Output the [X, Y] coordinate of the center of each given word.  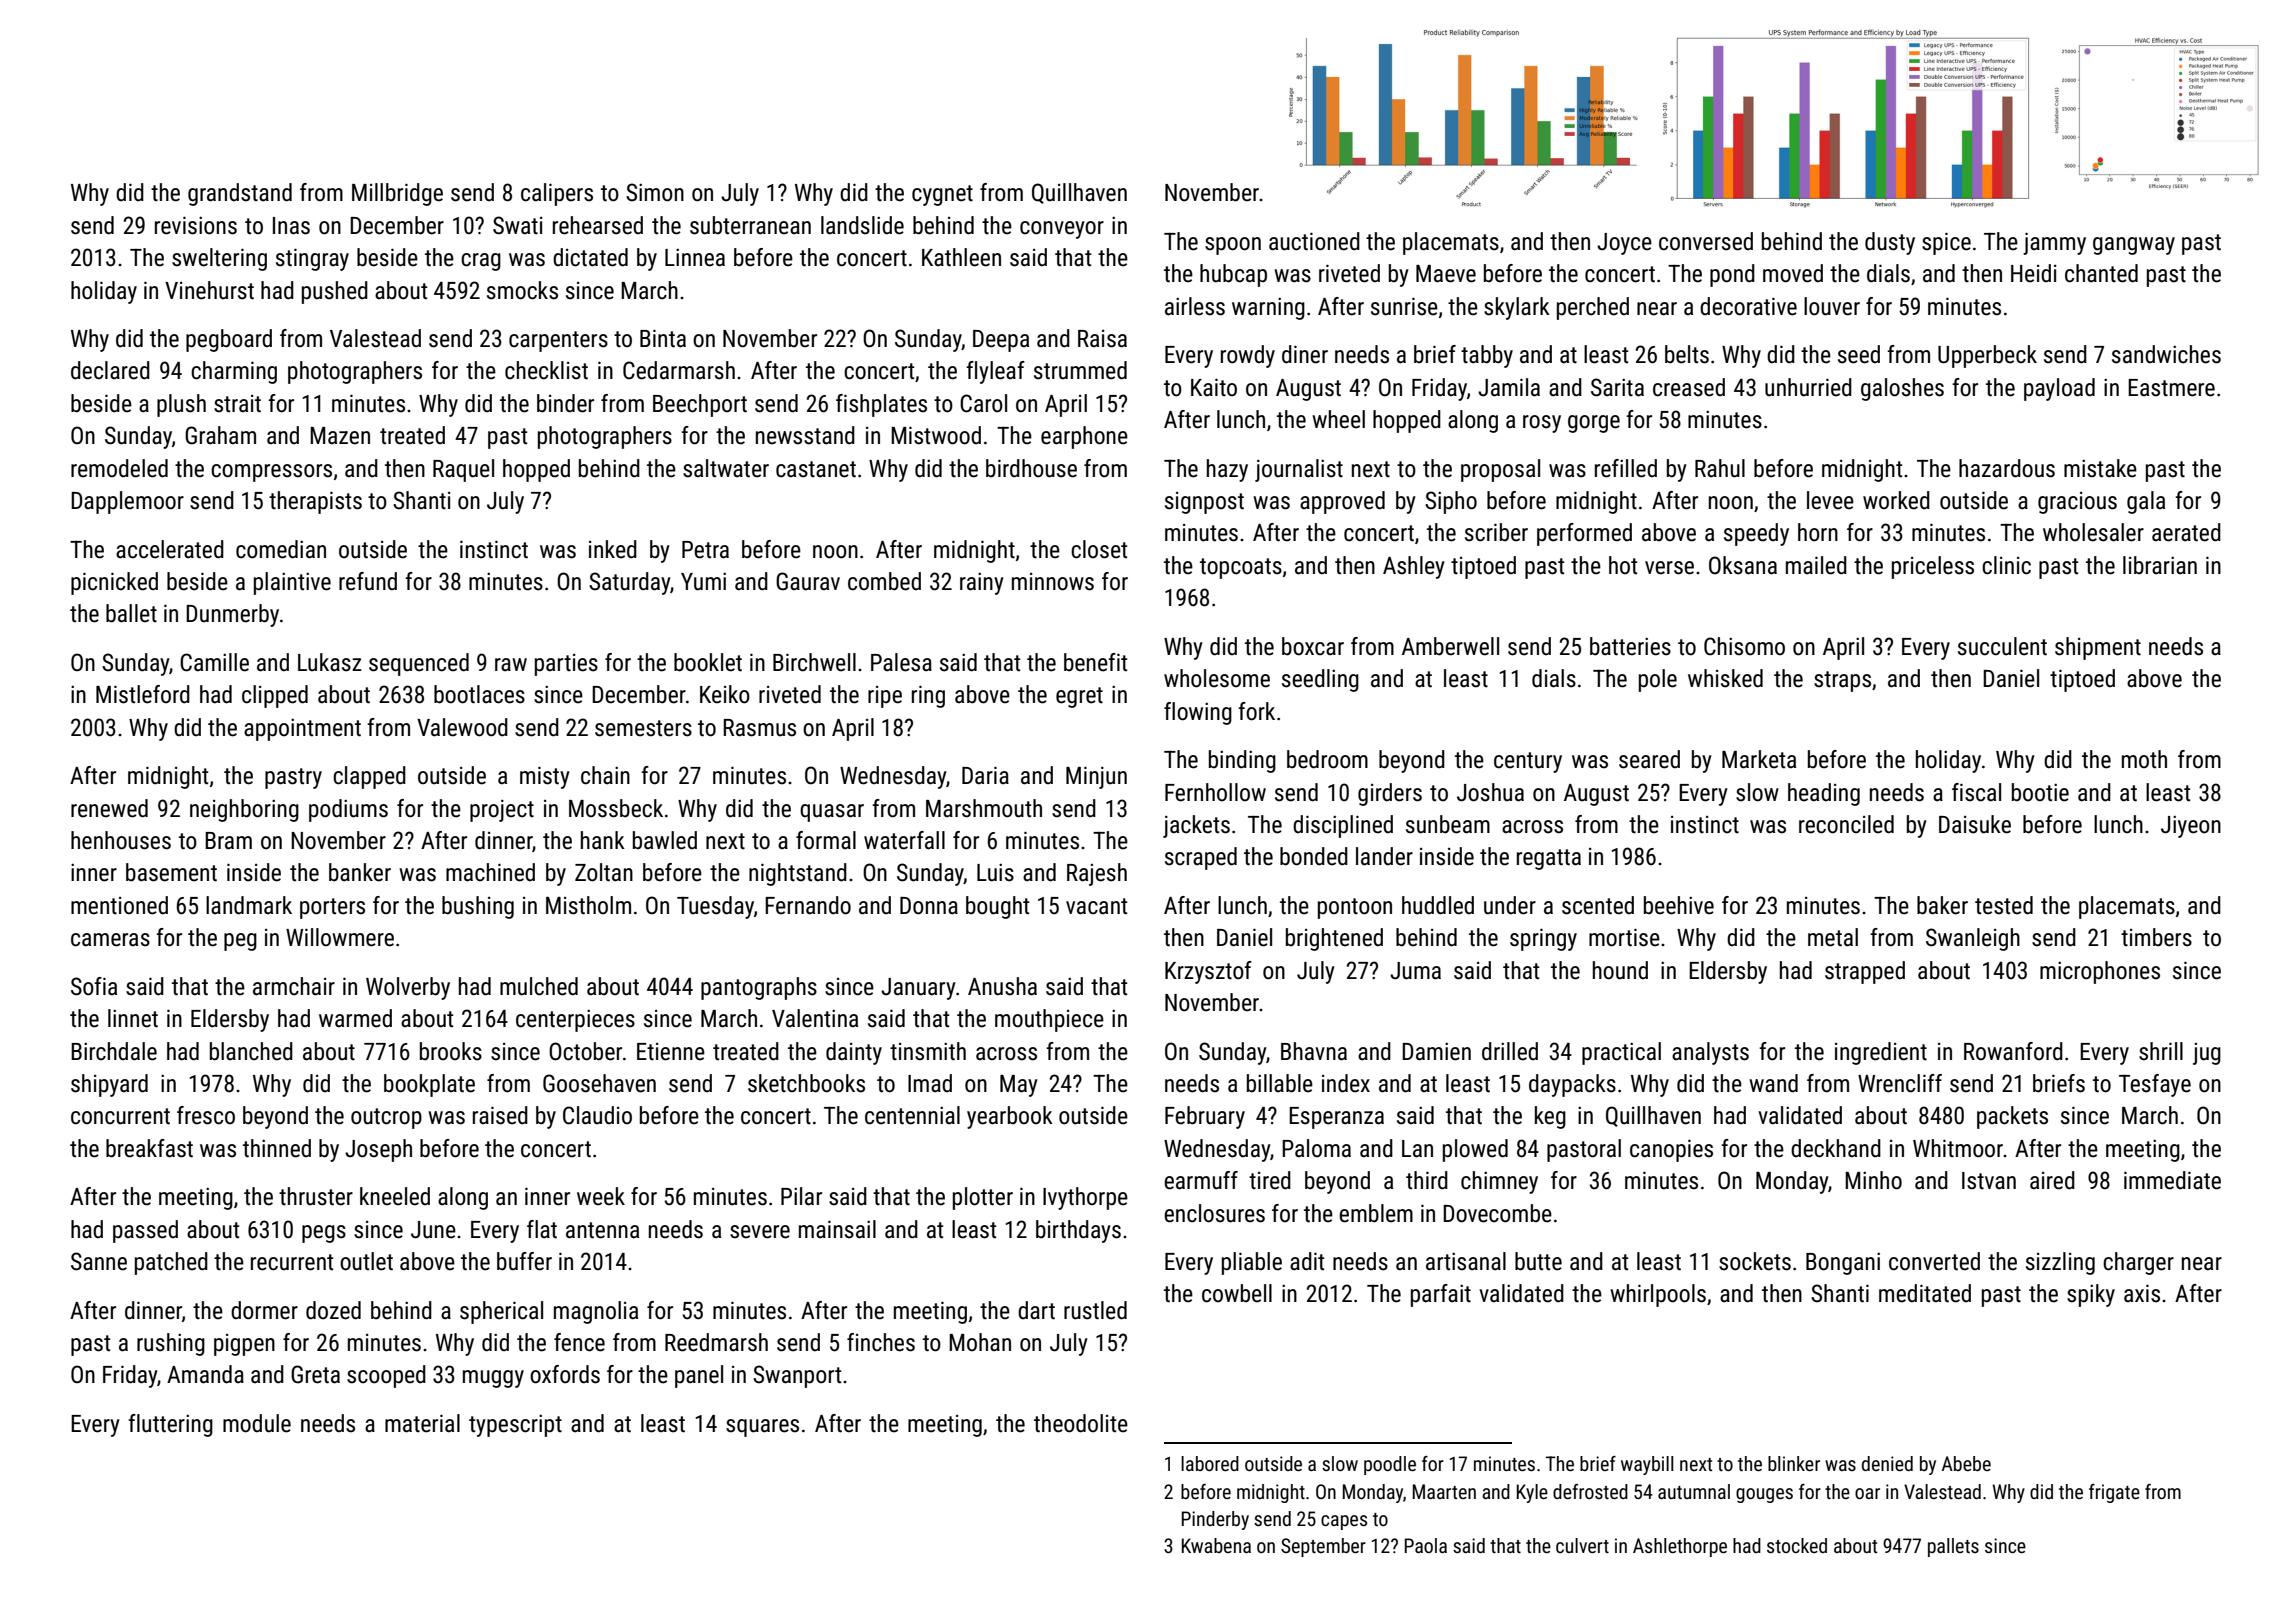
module [257, 1423]
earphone [1084, 437]
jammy [2054, 243]
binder [565, 403]
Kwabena [1216, 1545]
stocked [1797, 1545]
